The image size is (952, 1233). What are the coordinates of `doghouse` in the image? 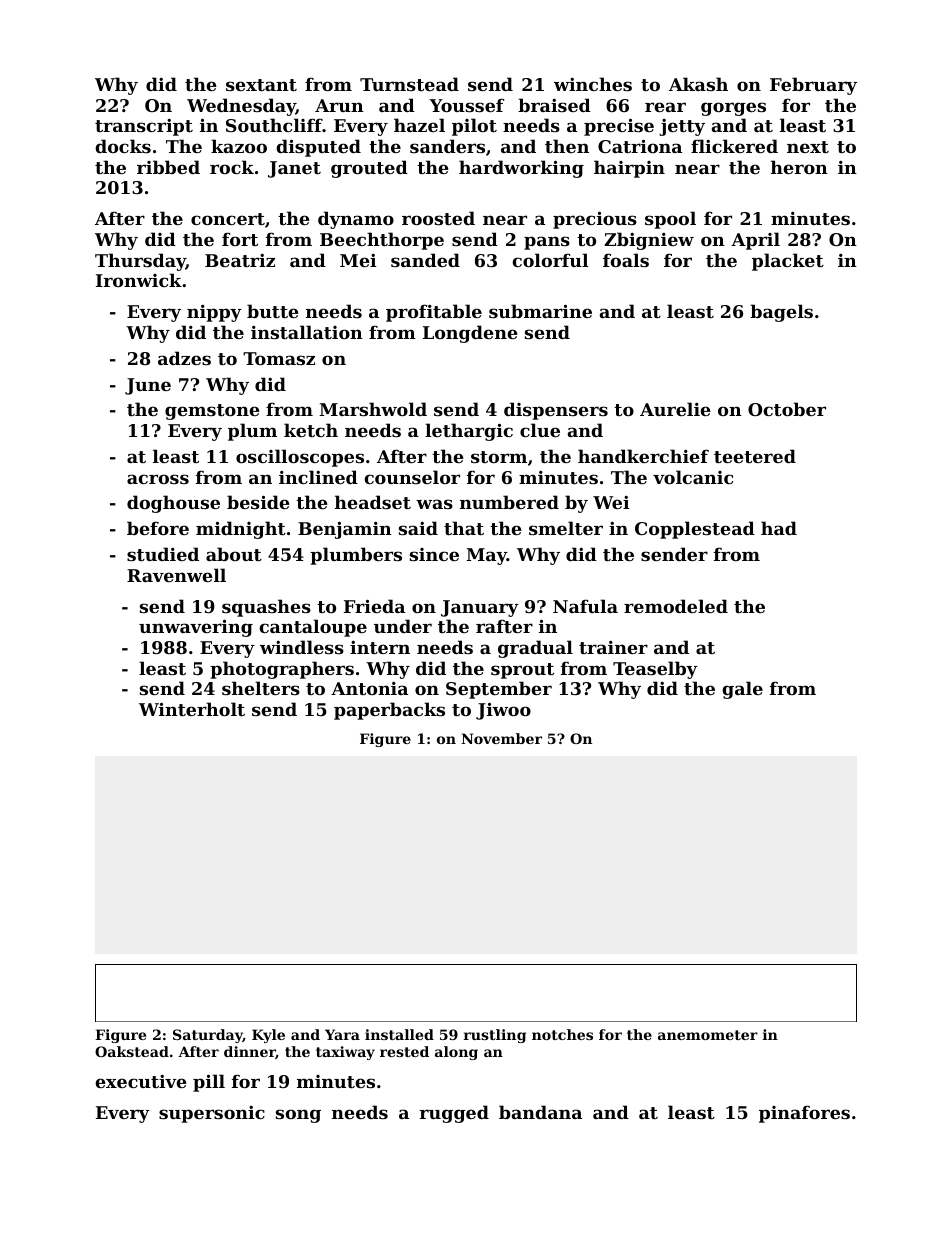 It's located at (173, 504).
